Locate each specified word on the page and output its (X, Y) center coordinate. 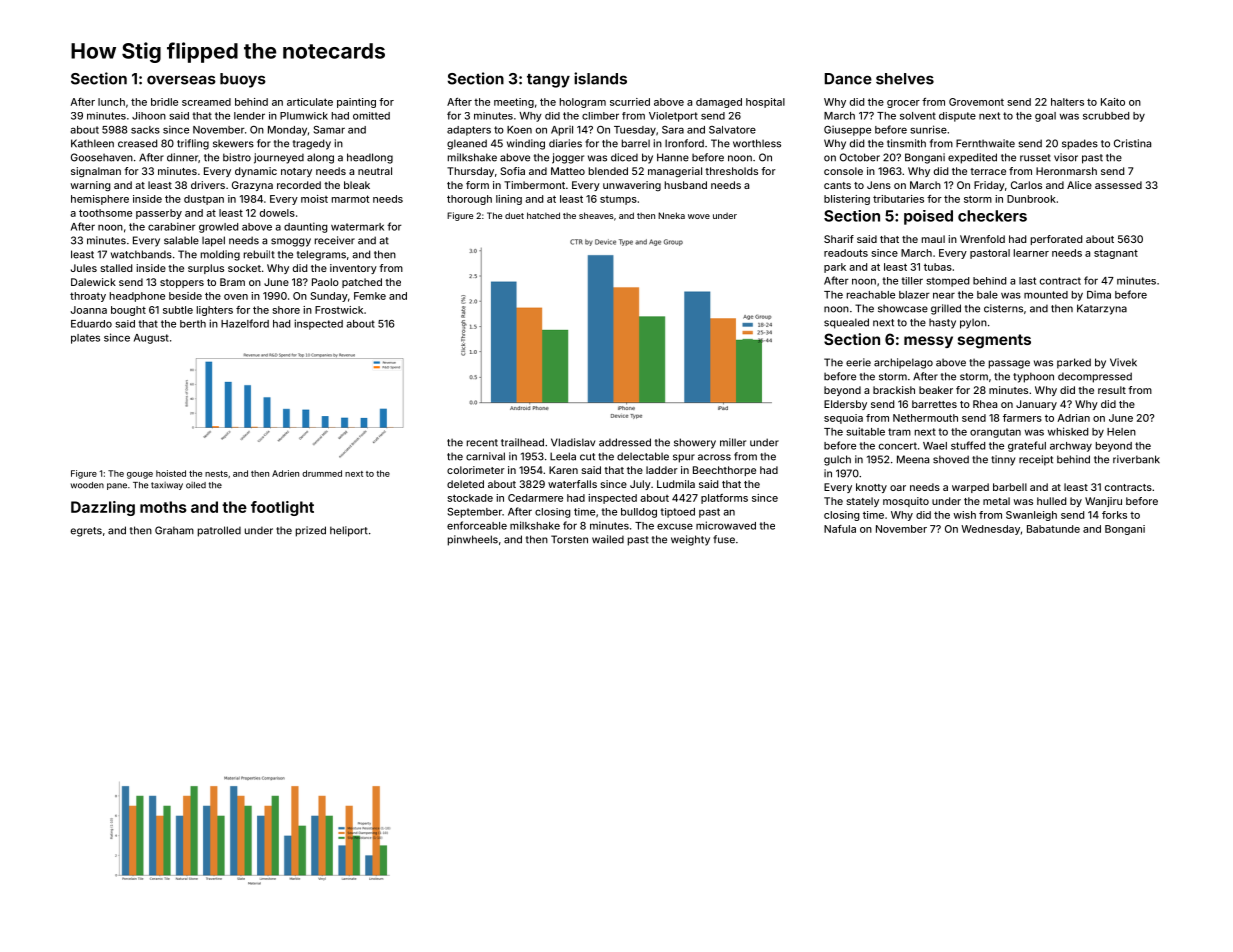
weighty (690, 540)
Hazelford (245, 323)
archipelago (903, 363)
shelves (905, 79)
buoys (243, 80)
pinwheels (473, 540)
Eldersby (845, 405)
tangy (548, 81)
